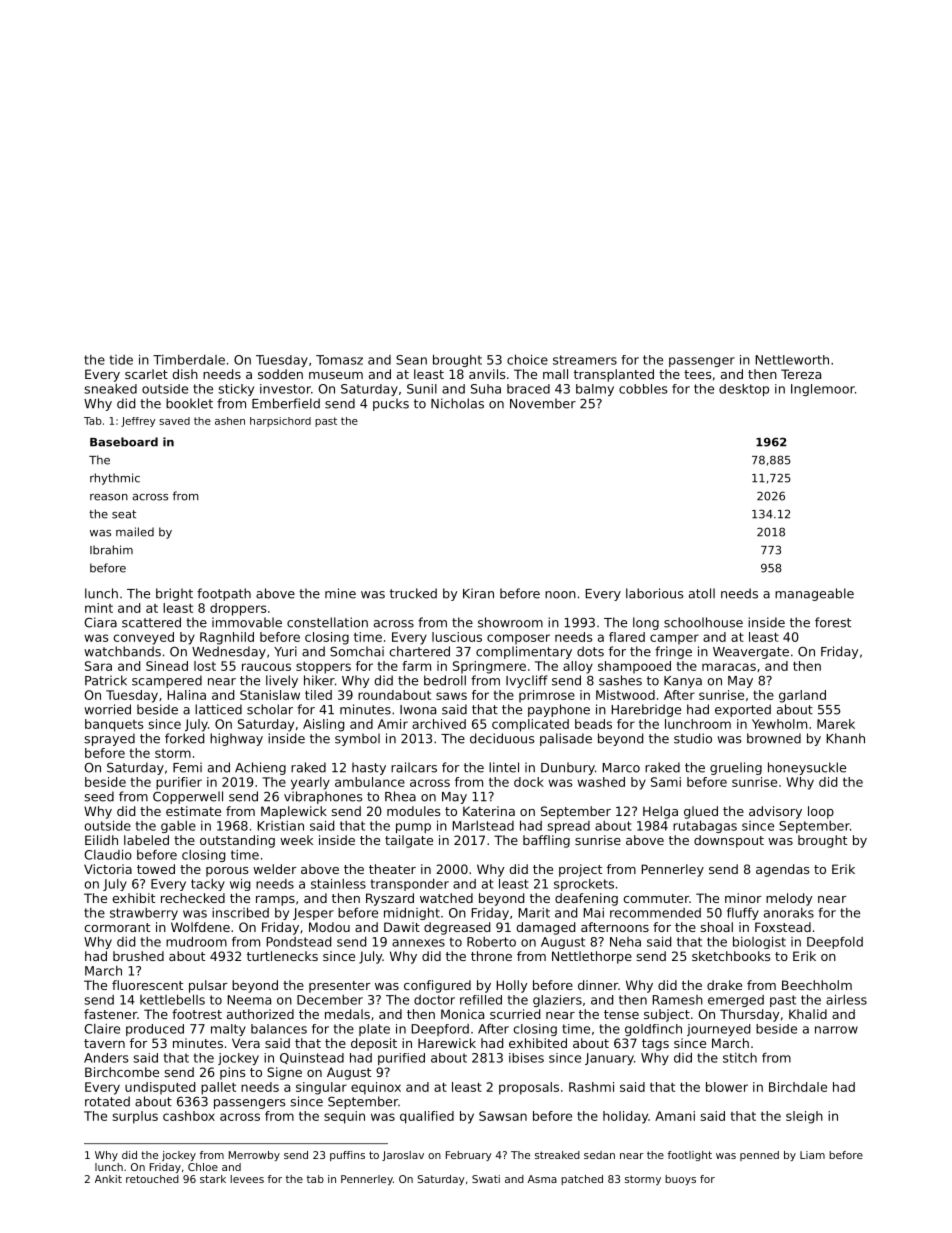 Image resolution: width=952 pixels, height=1233 pixels. What do you see at coordinates (418, 710) in the page?
I see `Iwona` at bounding box center [418, 710].
